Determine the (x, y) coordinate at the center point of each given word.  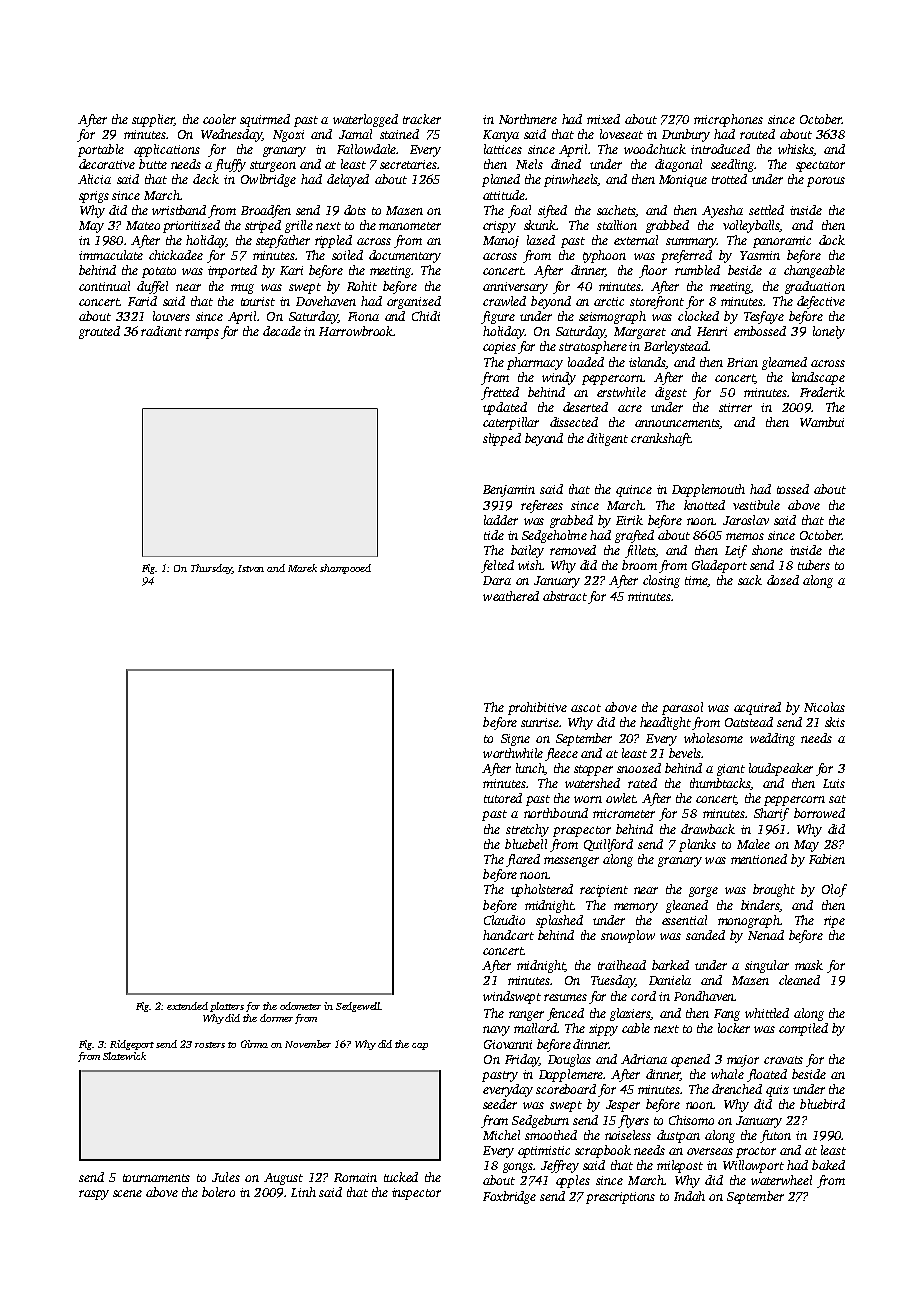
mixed (603, 119)
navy (496, 1031)
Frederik (822, 392)
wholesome (713, 738)
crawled (504, 301)
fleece (561, 754)
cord (643, 996)
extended (187, 1006)
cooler (219, 119)
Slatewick (124, 1056)
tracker (422, 119)
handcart (508, 935)
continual (104, 286)
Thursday (211, 569)
